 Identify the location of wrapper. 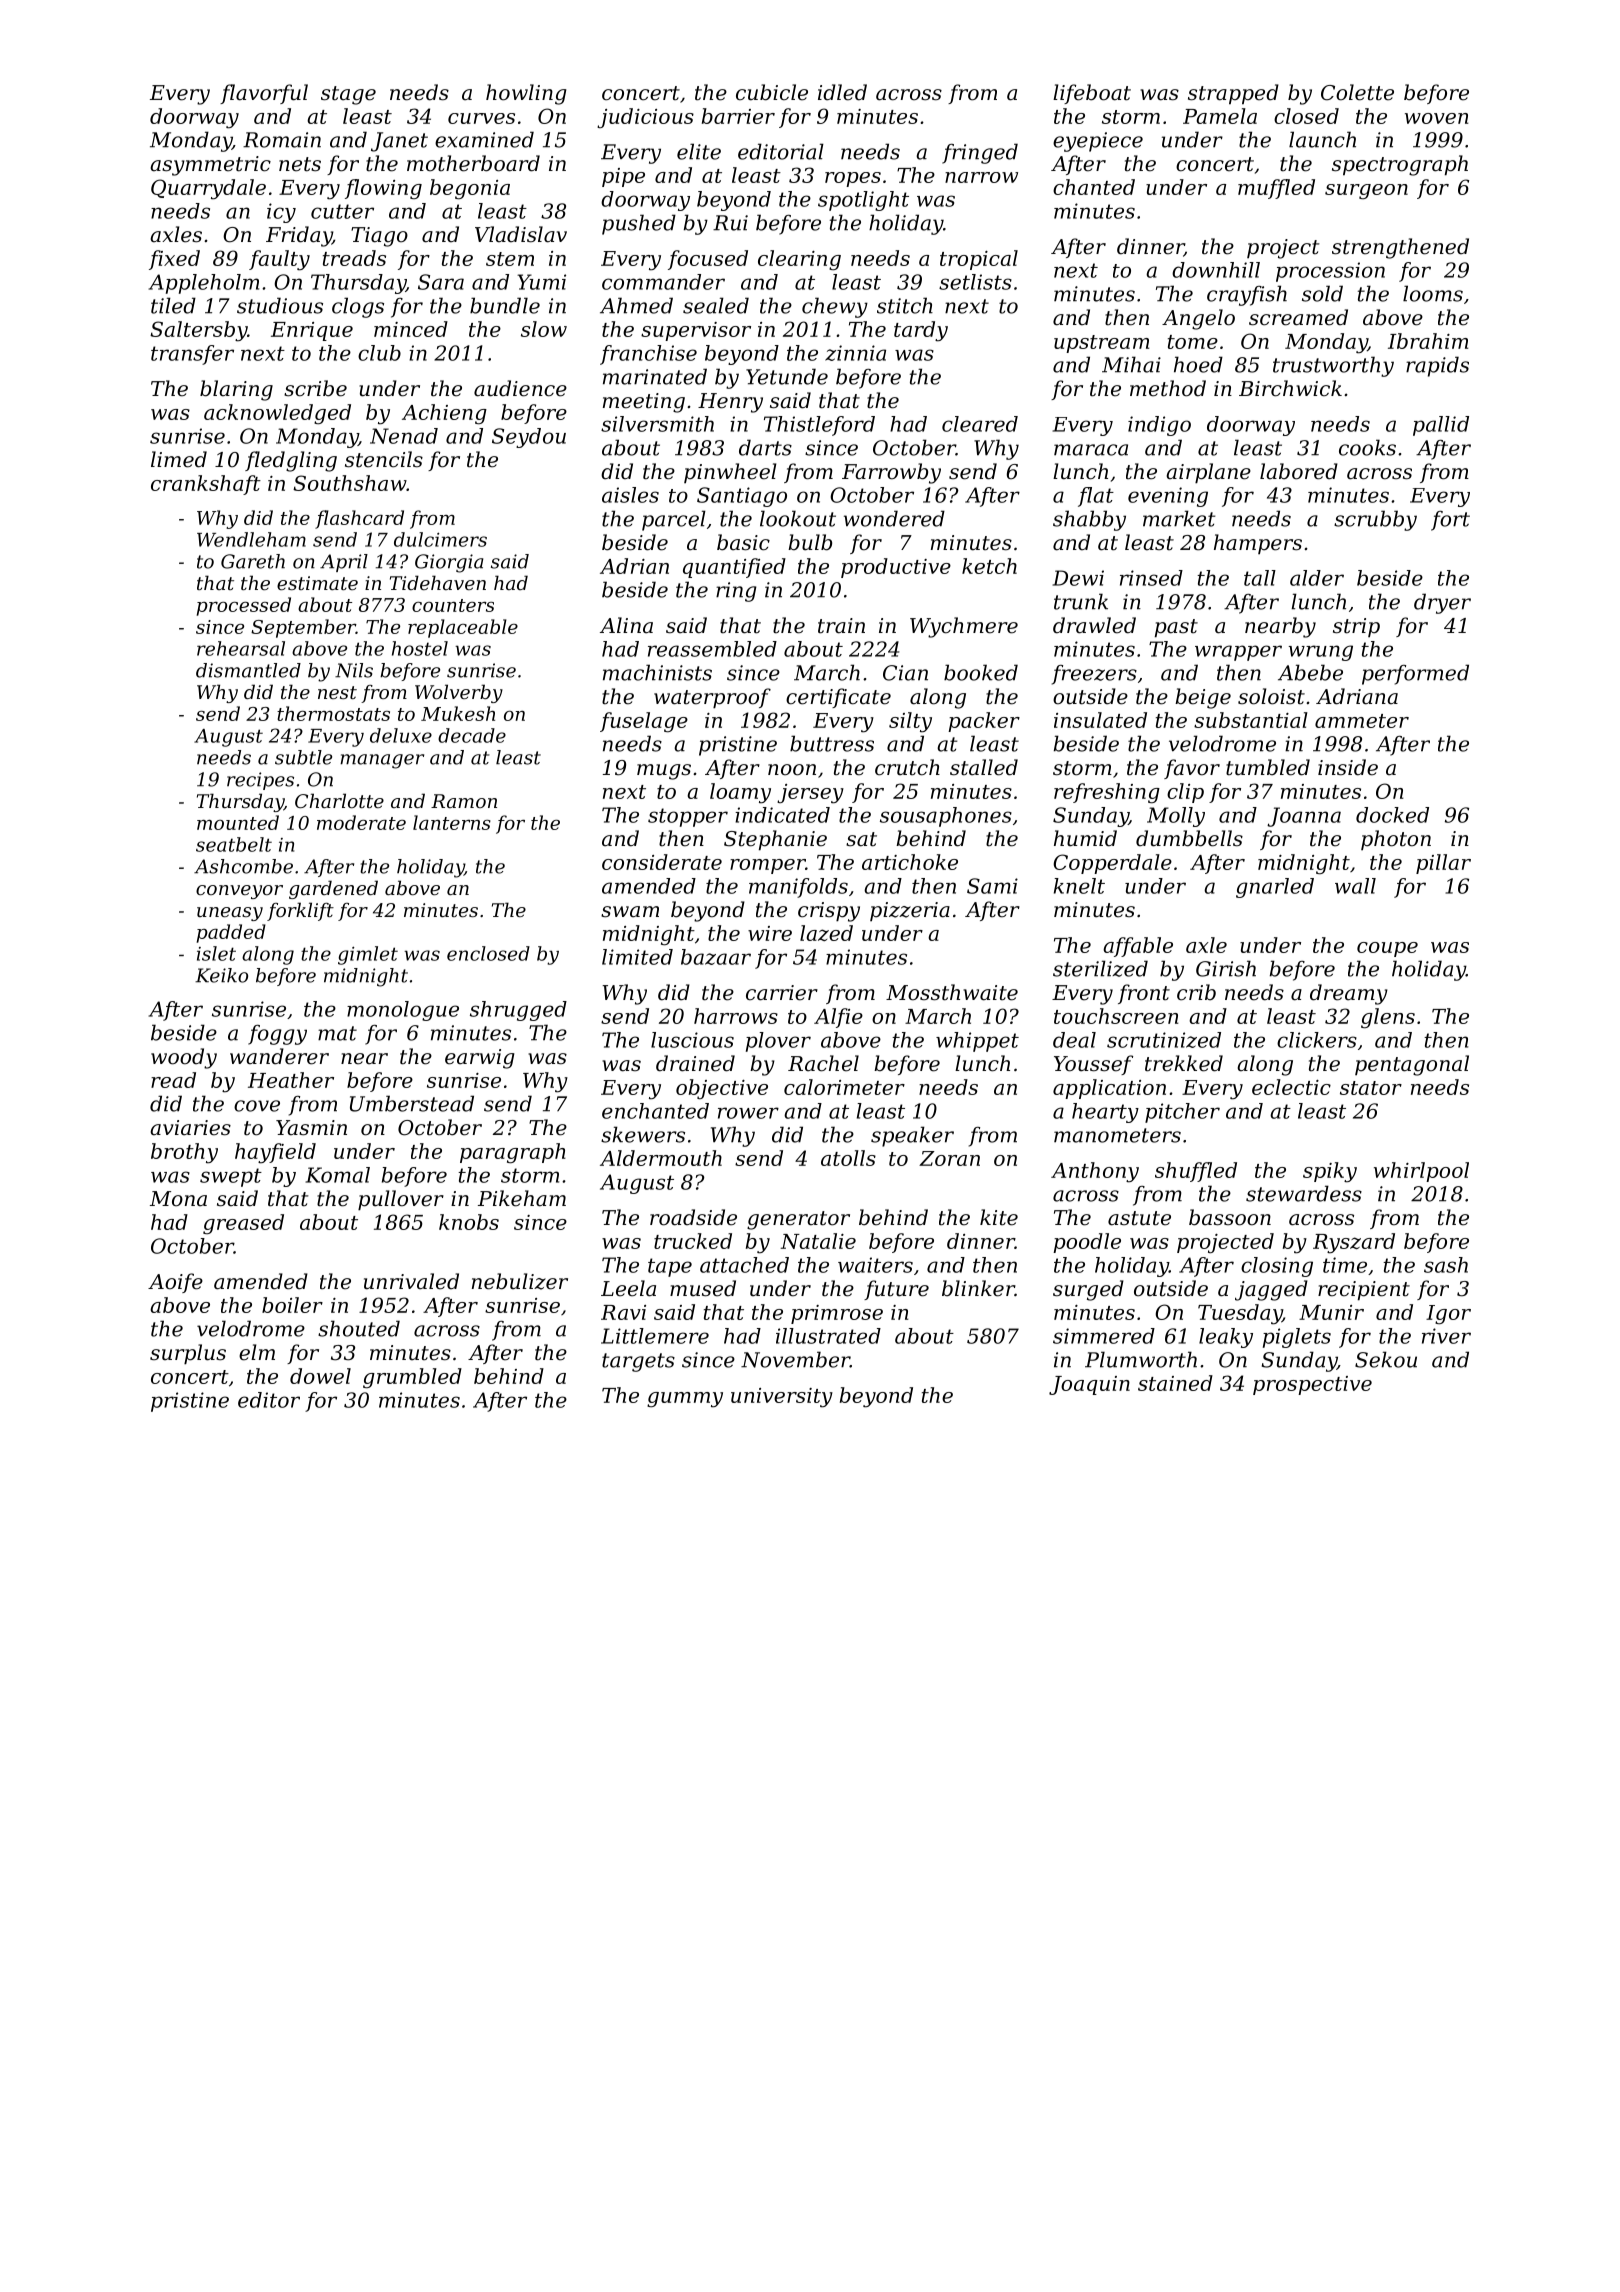
(1238, 653).
